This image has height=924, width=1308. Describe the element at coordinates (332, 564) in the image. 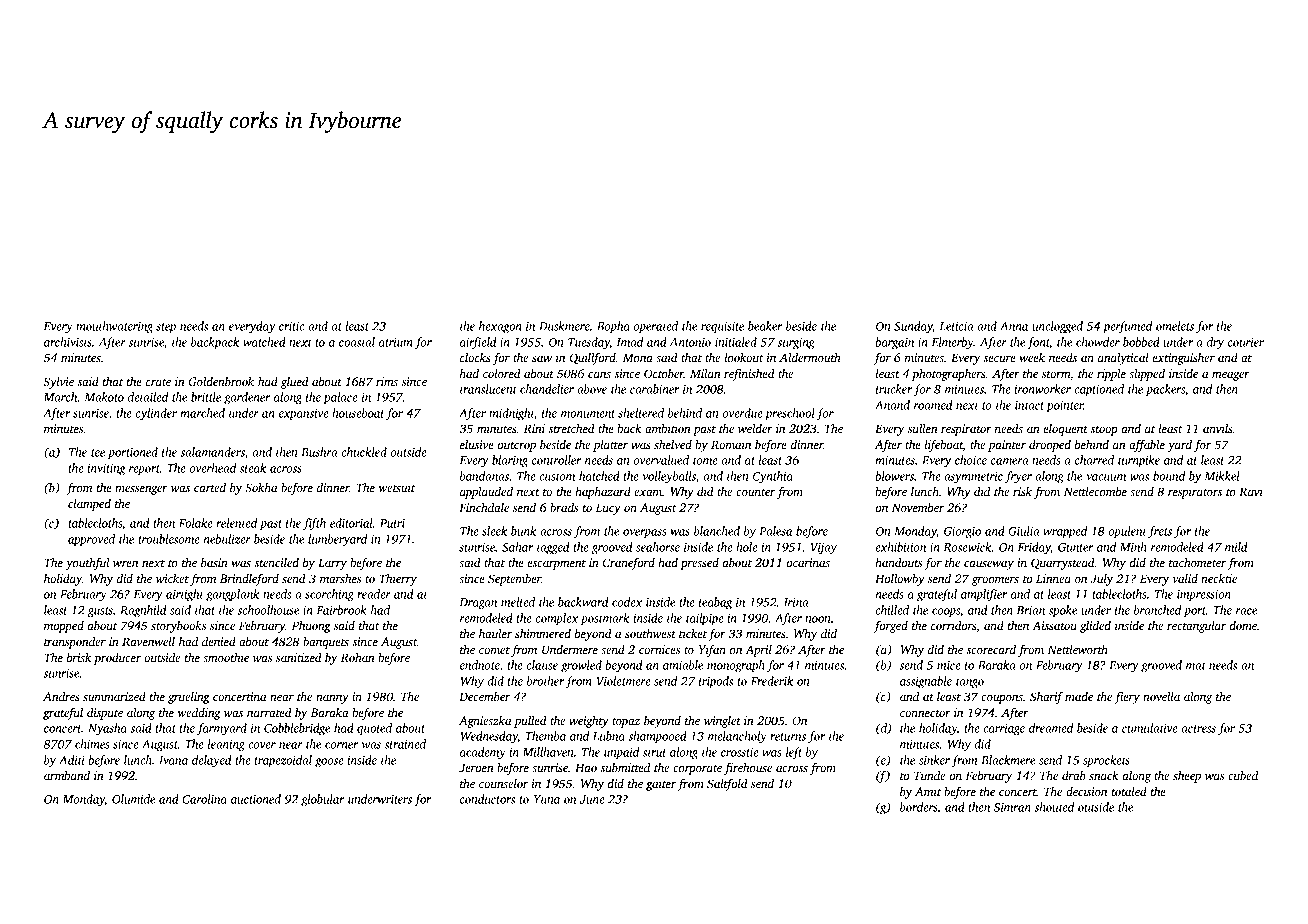

I see `Larry` at that location.
